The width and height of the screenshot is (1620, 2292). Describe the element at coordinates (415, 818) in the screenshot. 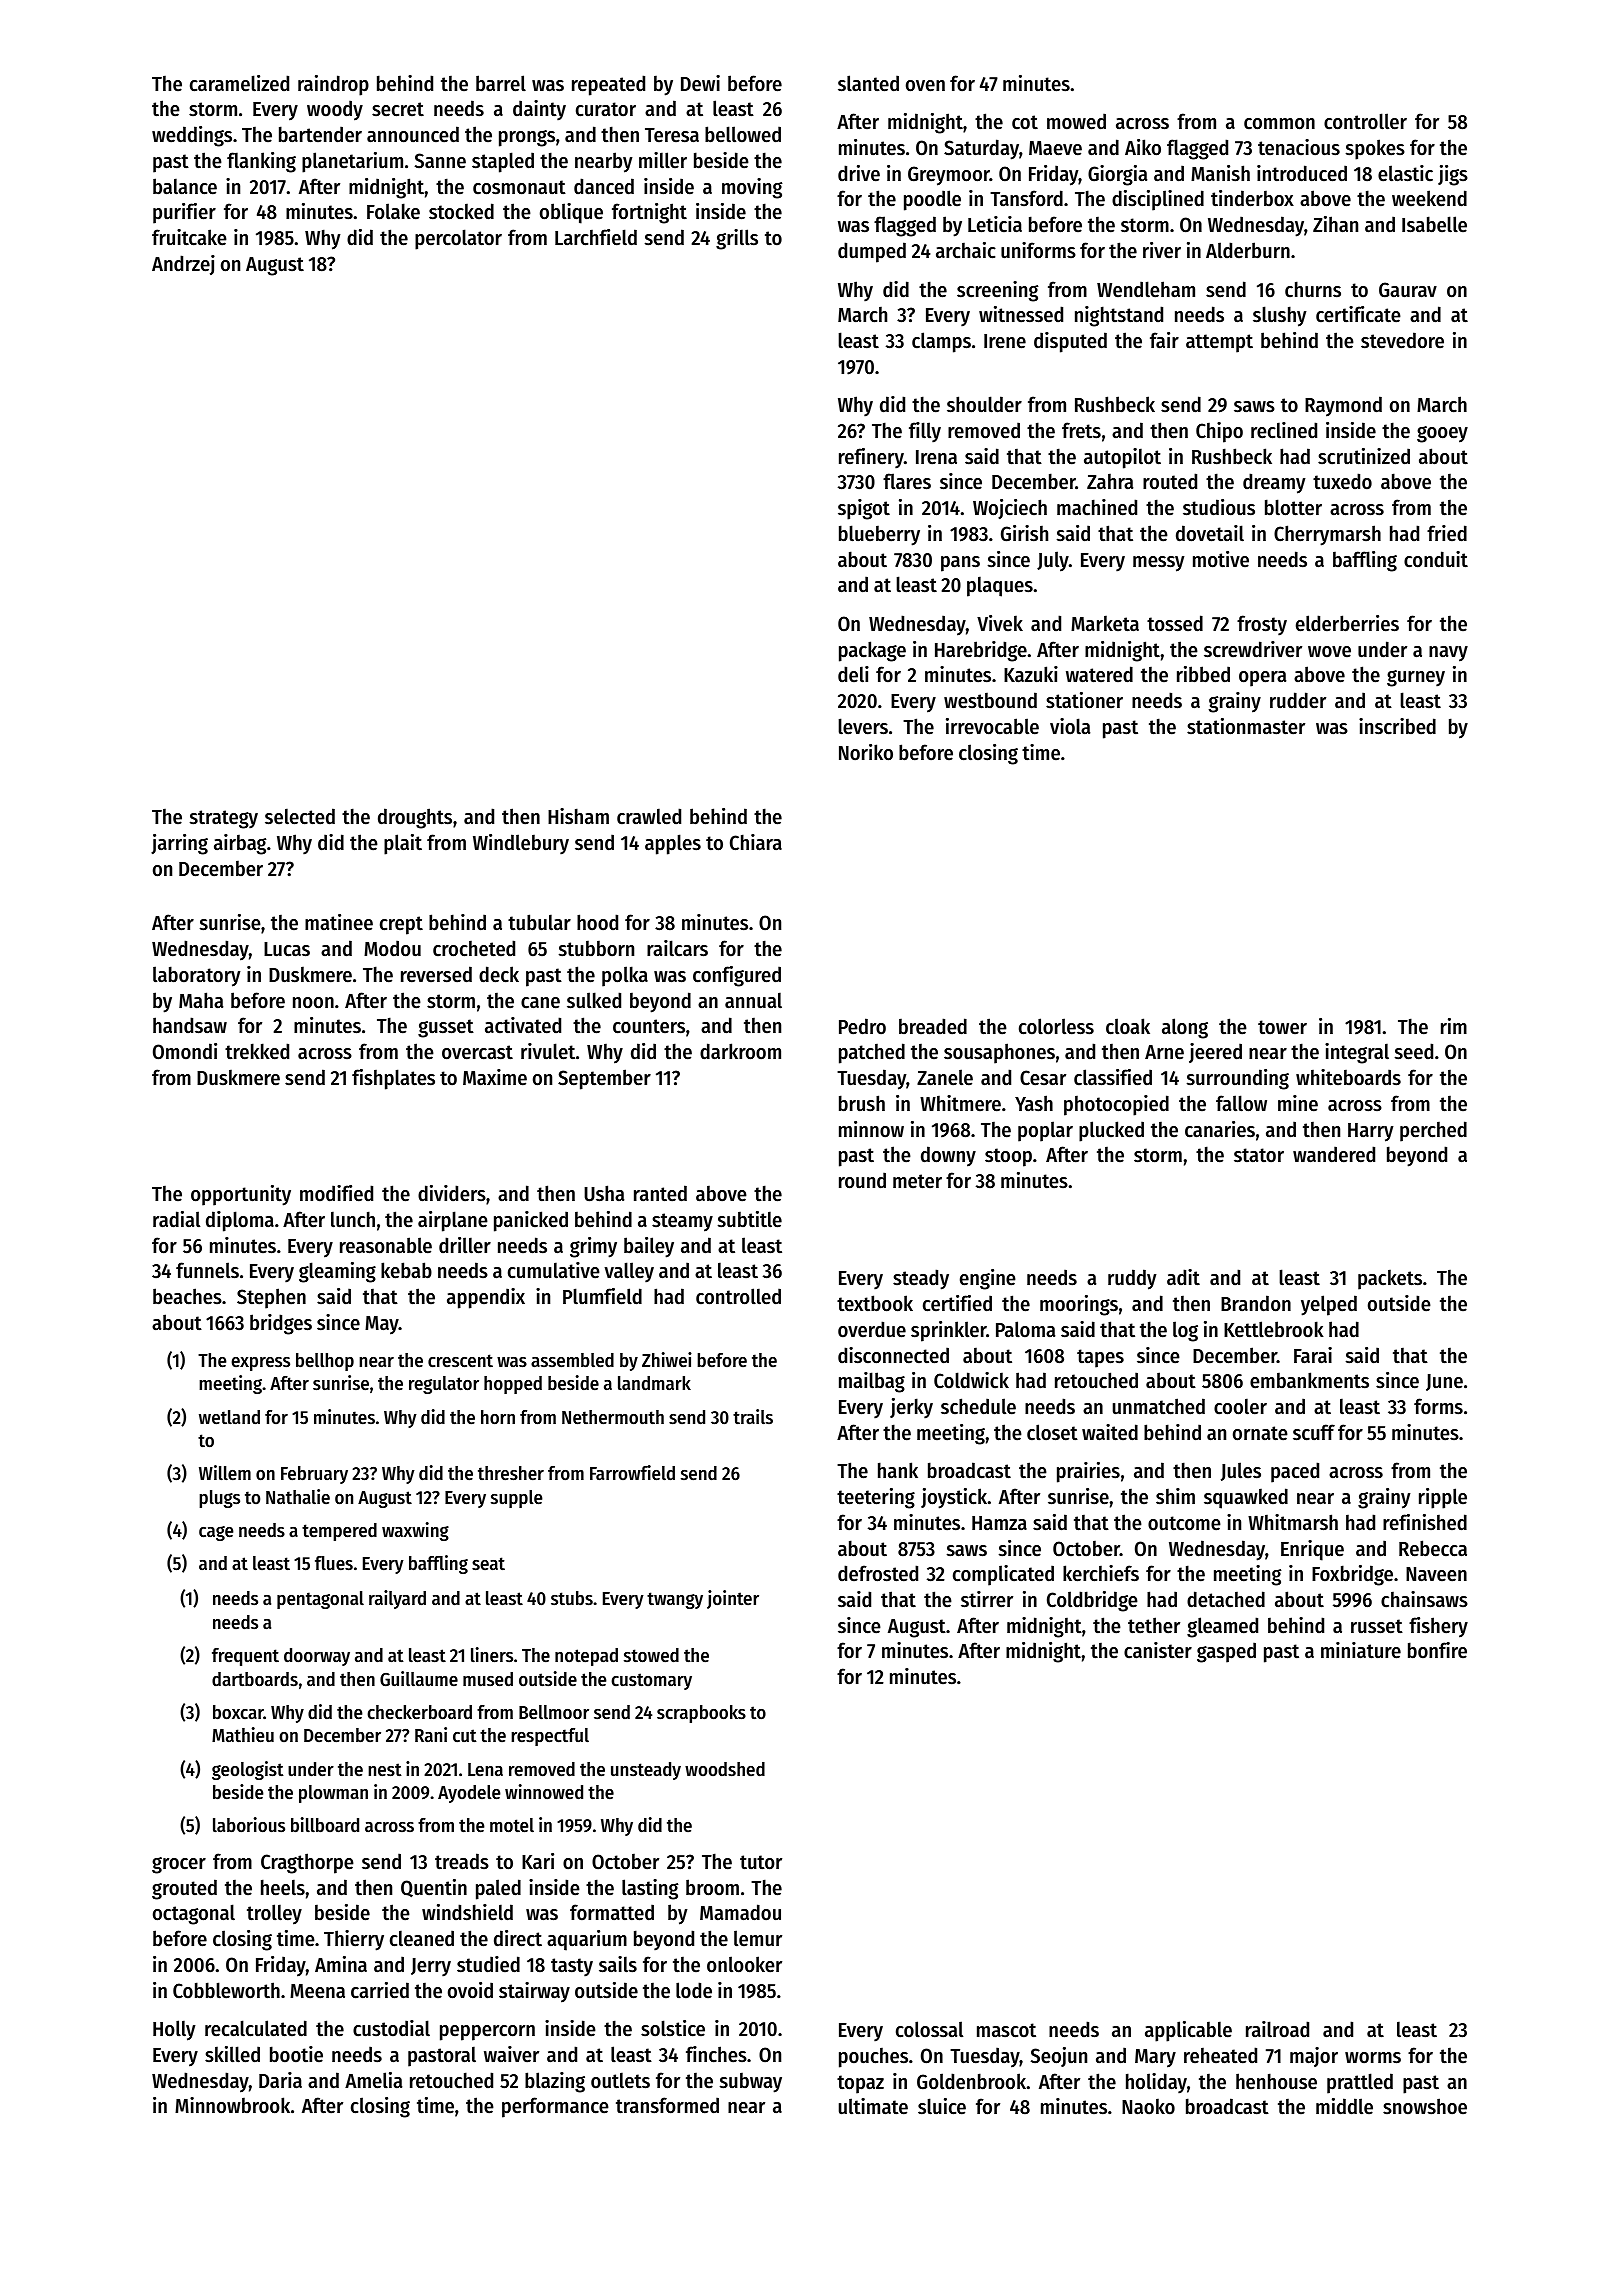

I see `droughts` at that location.
